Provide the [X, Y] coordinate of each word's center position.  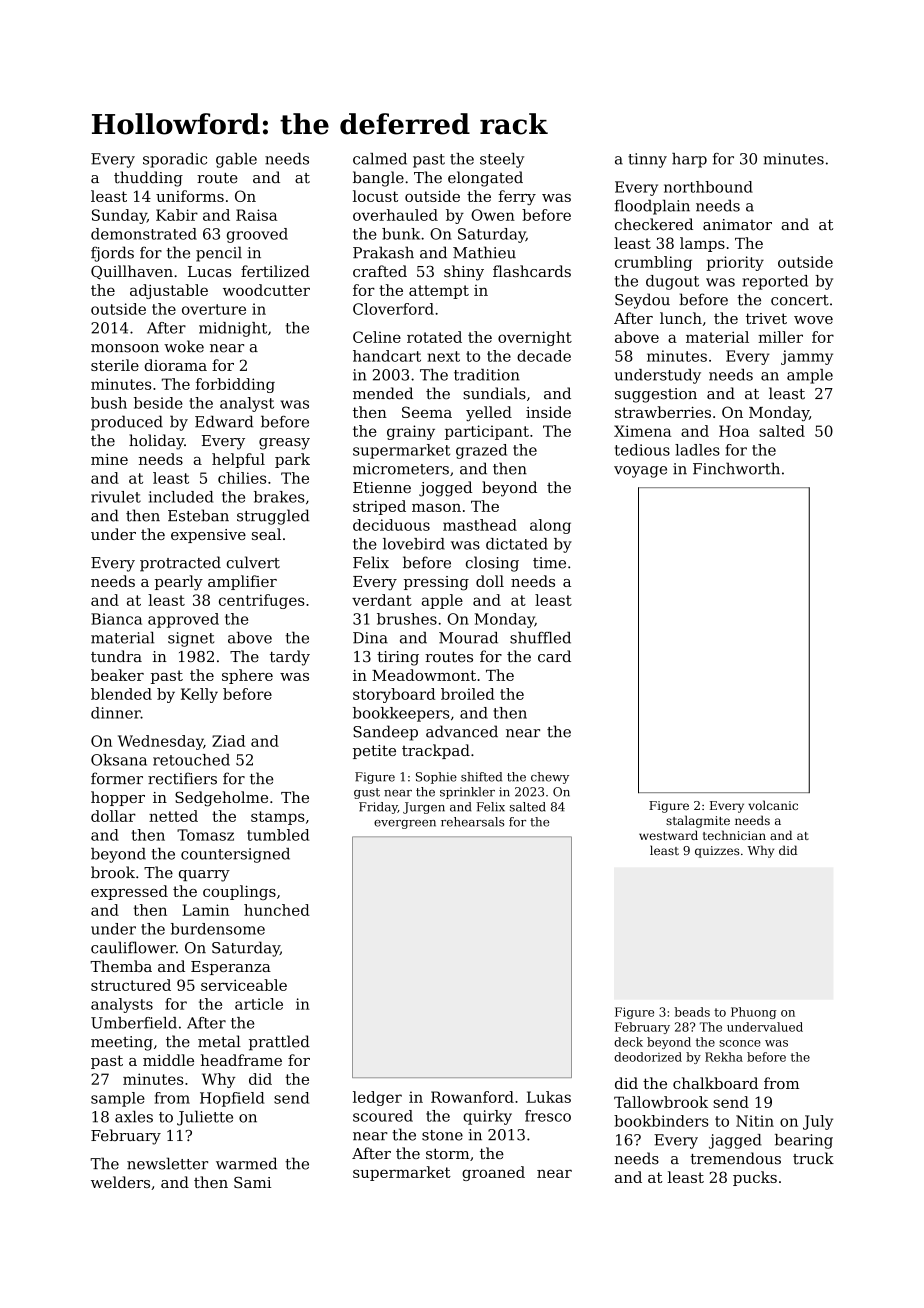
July [818, 1122]
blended [121, 694]
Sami [252, 1182]
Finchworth [736, 468]
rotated [434, 337]
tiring [398, 658]
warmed [246, 1163]
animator [737, 224]
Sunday [119, 216]
